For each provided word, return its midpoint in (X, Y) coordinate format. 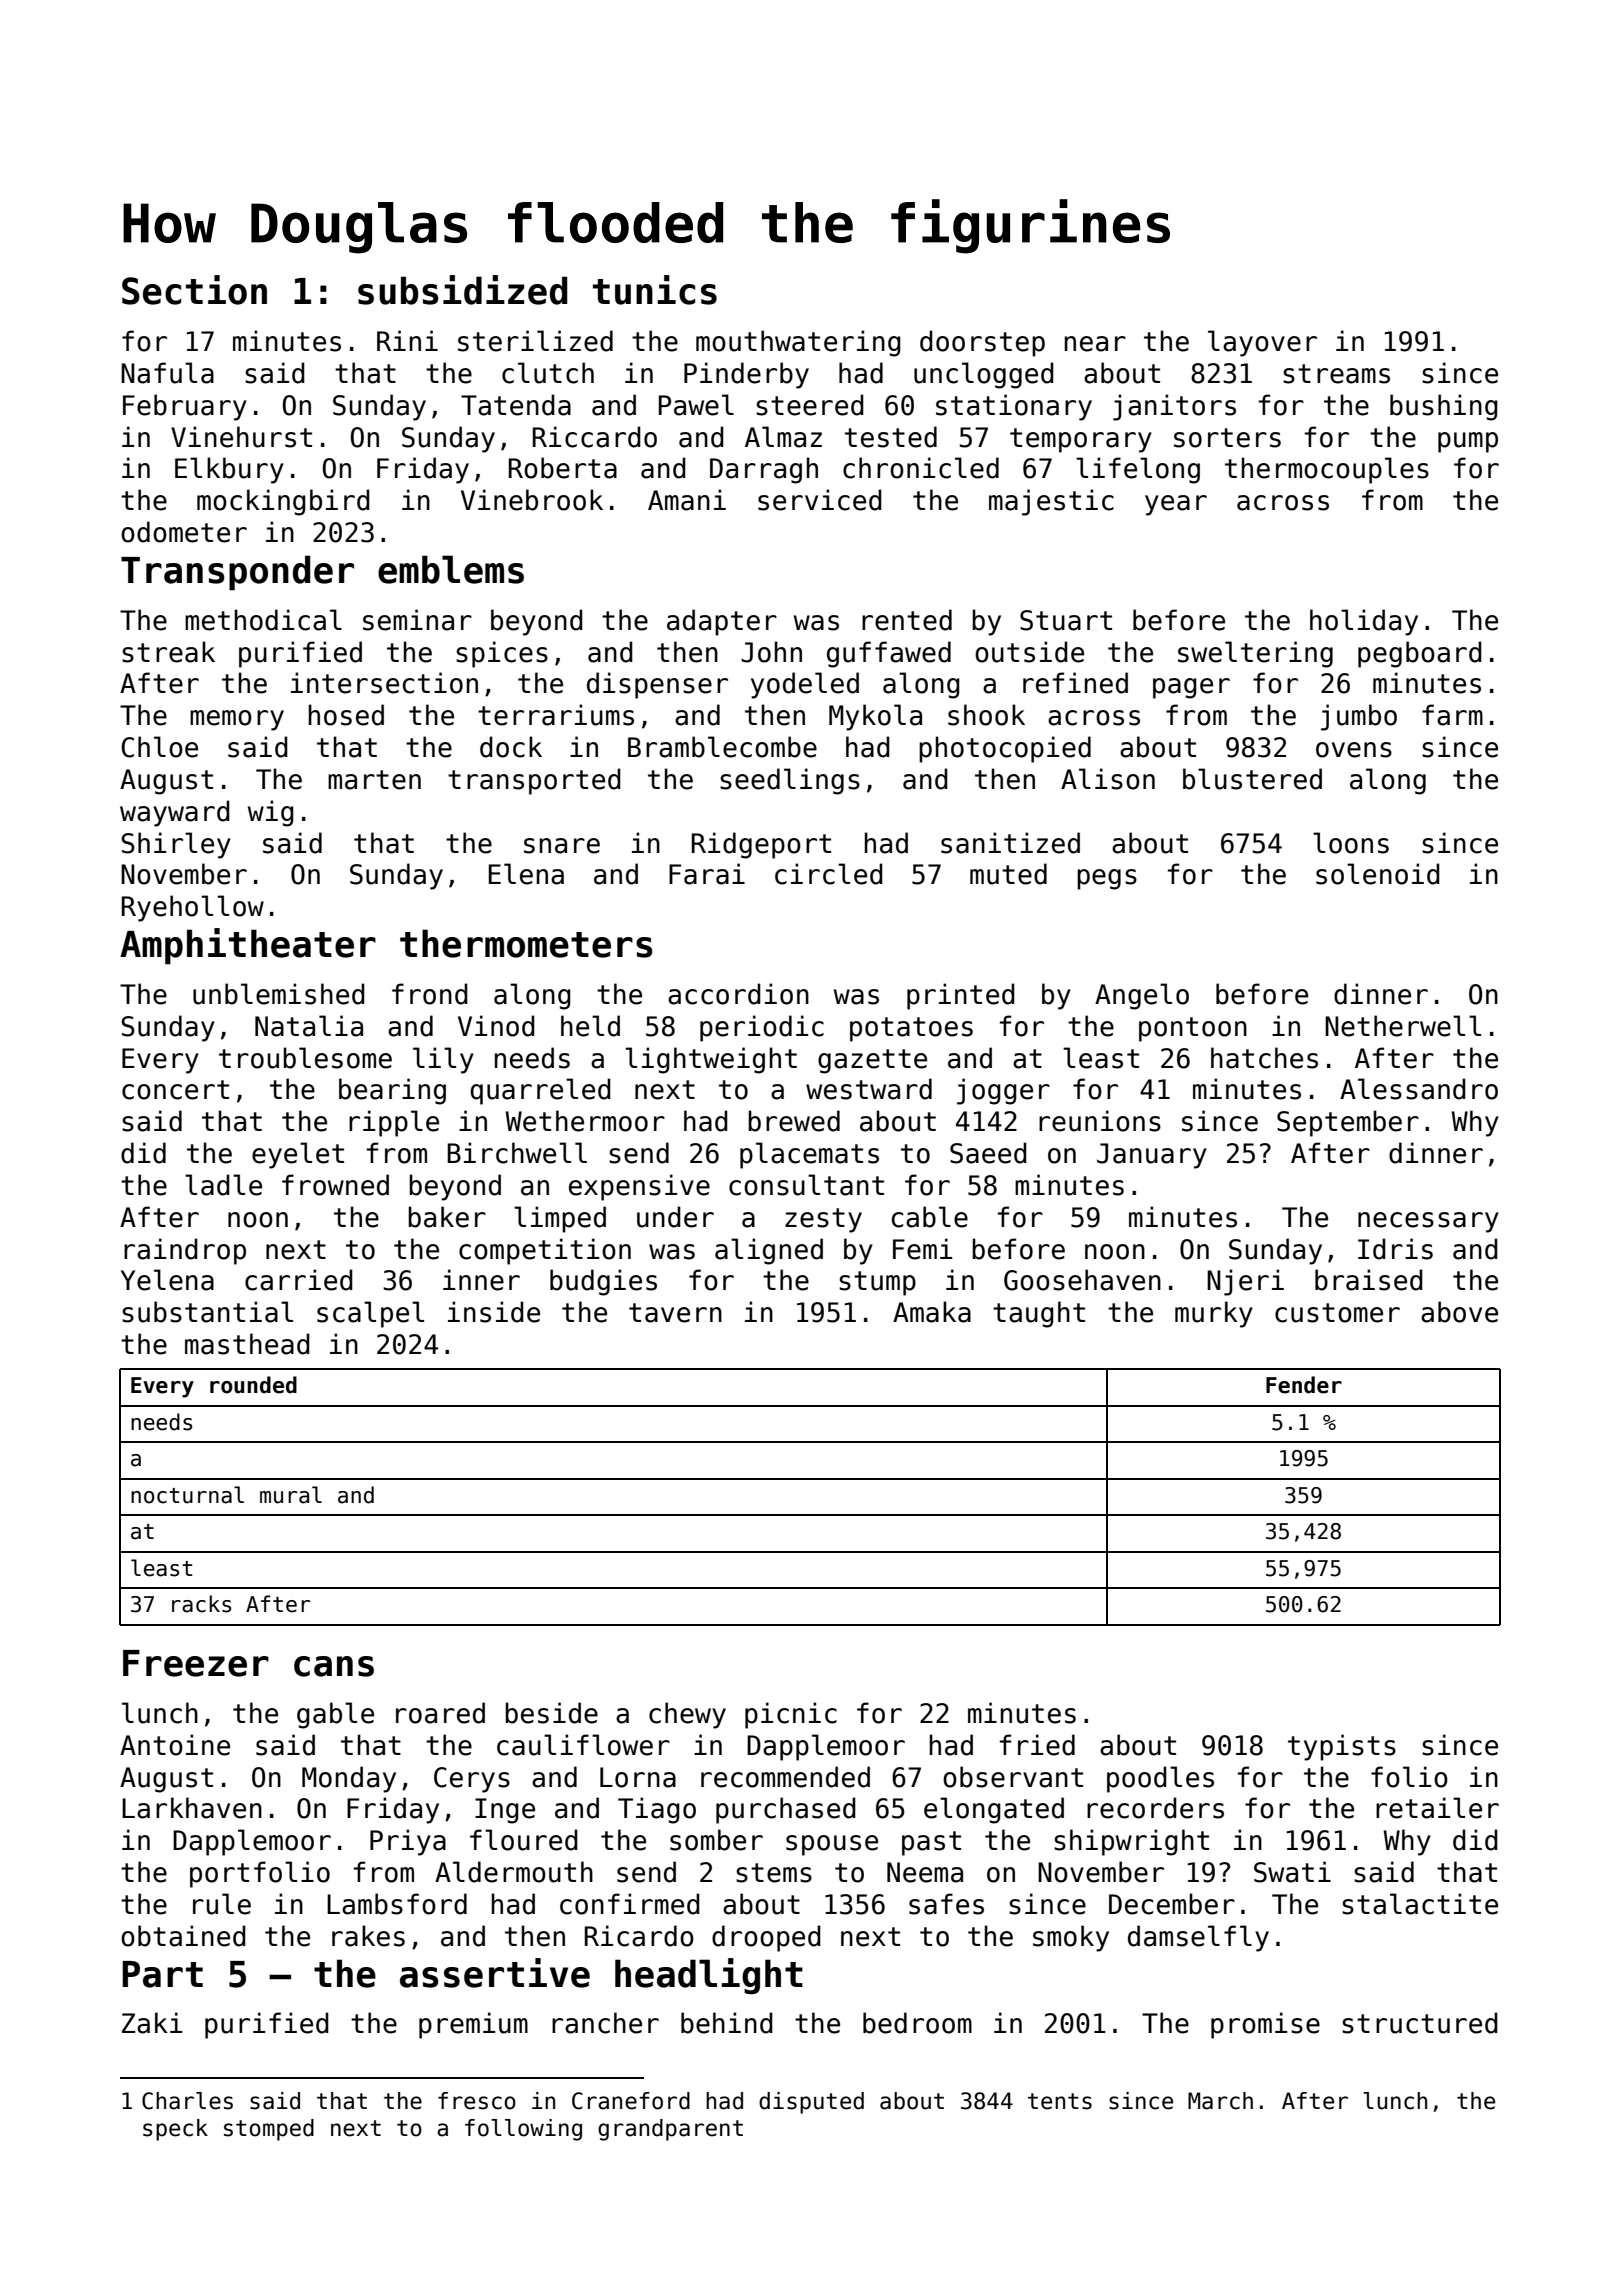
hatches (1264, 1058)
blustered (1252, 779)
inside (494, 1312)
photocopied (1005, 749)
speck (175, 2130)
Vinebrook (532, 500)
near (1095, 344)
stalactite (1420, 1904)
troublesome (305, 1058)
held (590, 1026)
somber (716, 1840)
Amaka (932, 1312)
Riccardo (595, 437)
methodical (263, 620)
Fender (1304, 1385)
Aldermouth (514, 1872)
